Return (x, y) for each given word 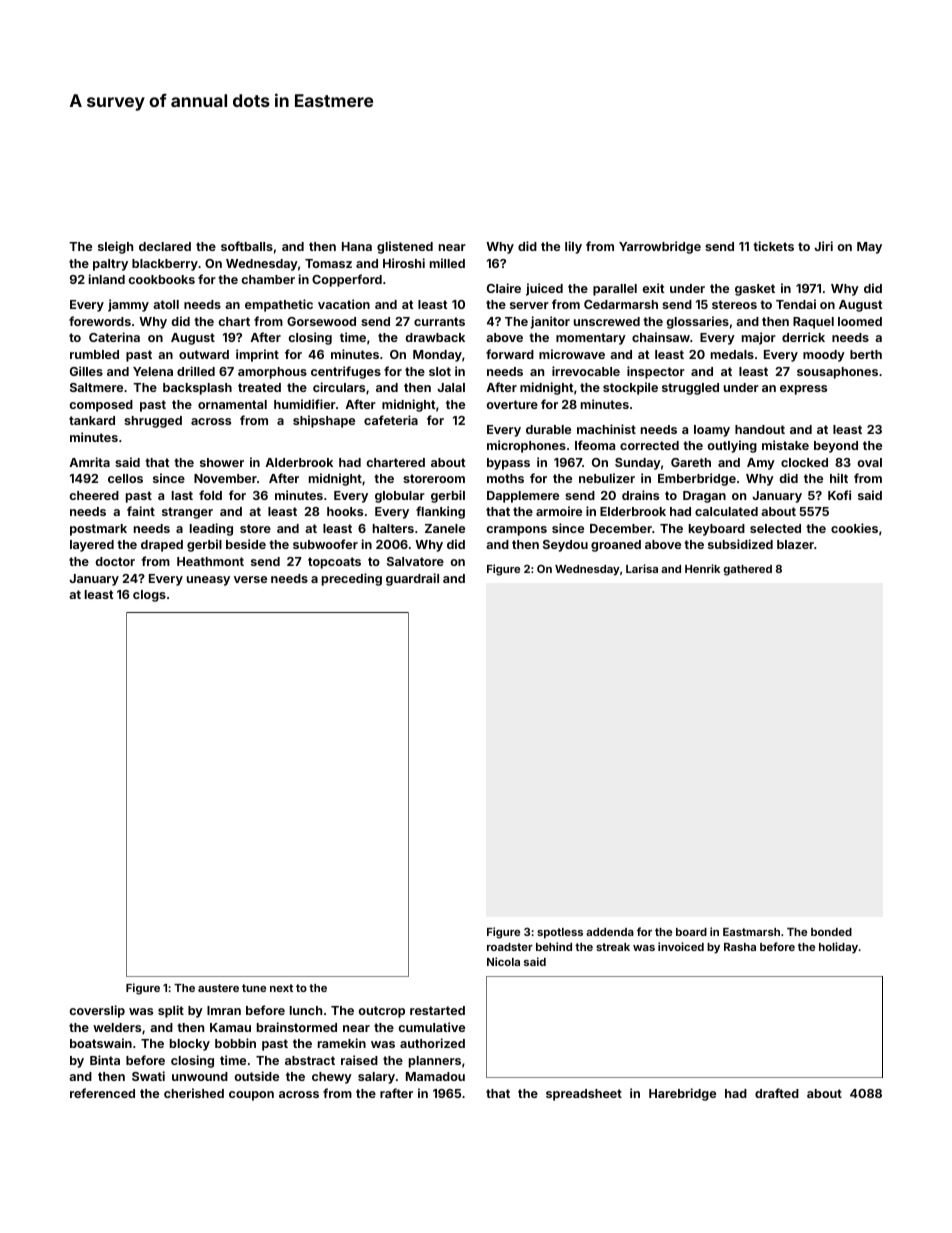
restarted (437, 1010)
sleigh (115, 247)
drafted (777, 1093)
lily (573, 247)
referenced (102, 1093)
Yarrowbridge (660, 247)
